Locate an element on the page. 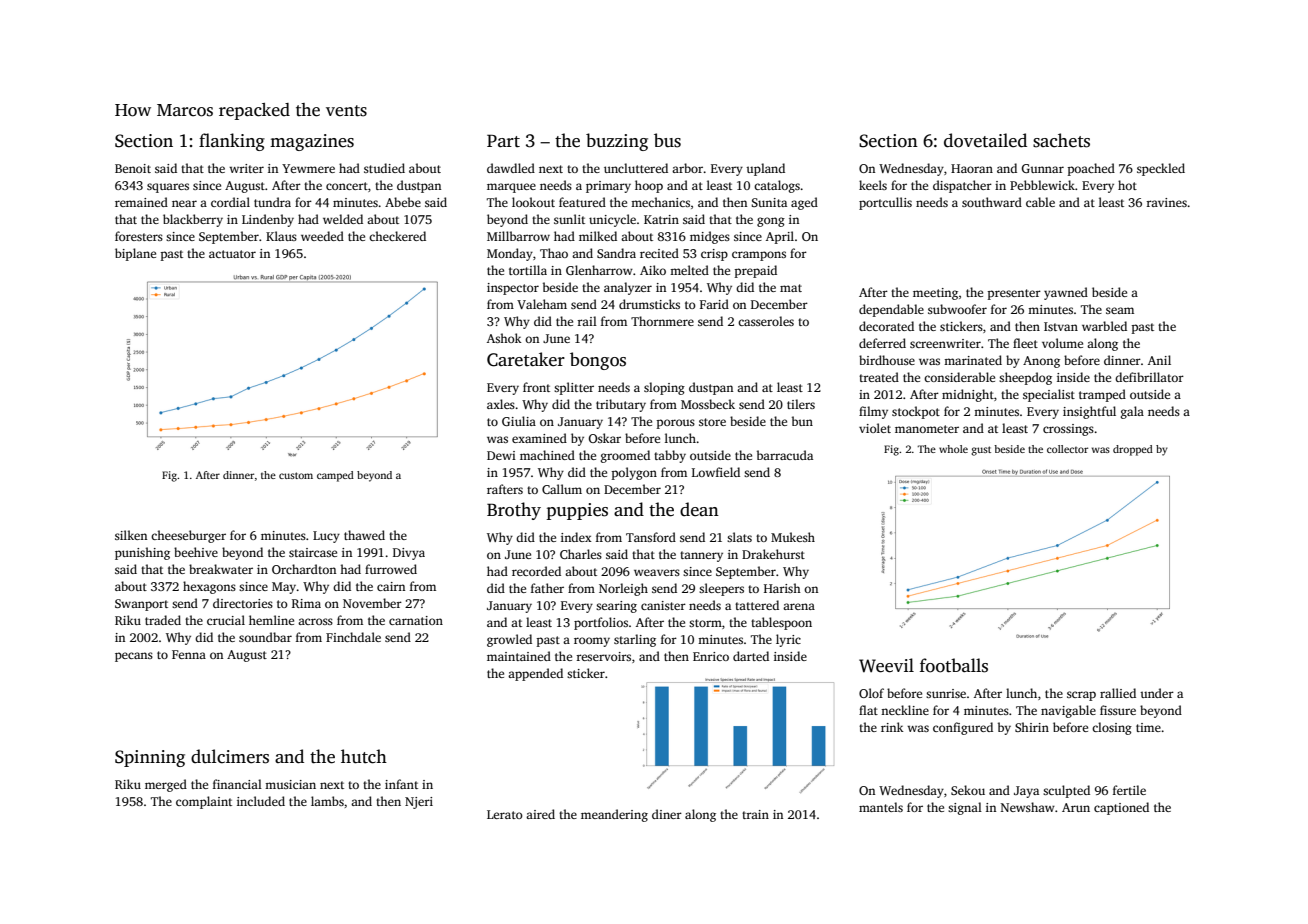  Tansford is located at coordinates (651, 537).
